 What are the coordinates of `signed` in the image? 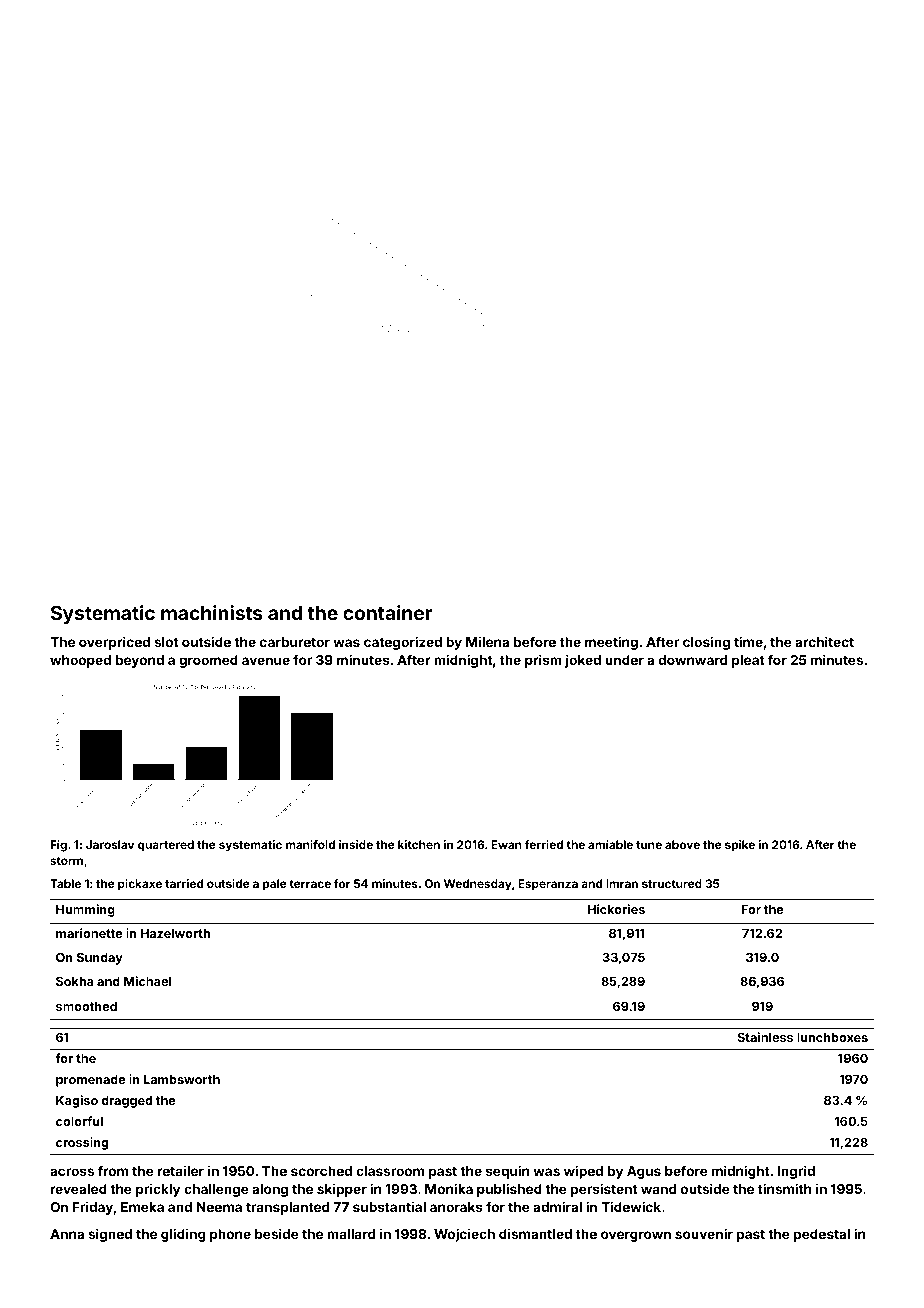 It's located at (110, 1235).
